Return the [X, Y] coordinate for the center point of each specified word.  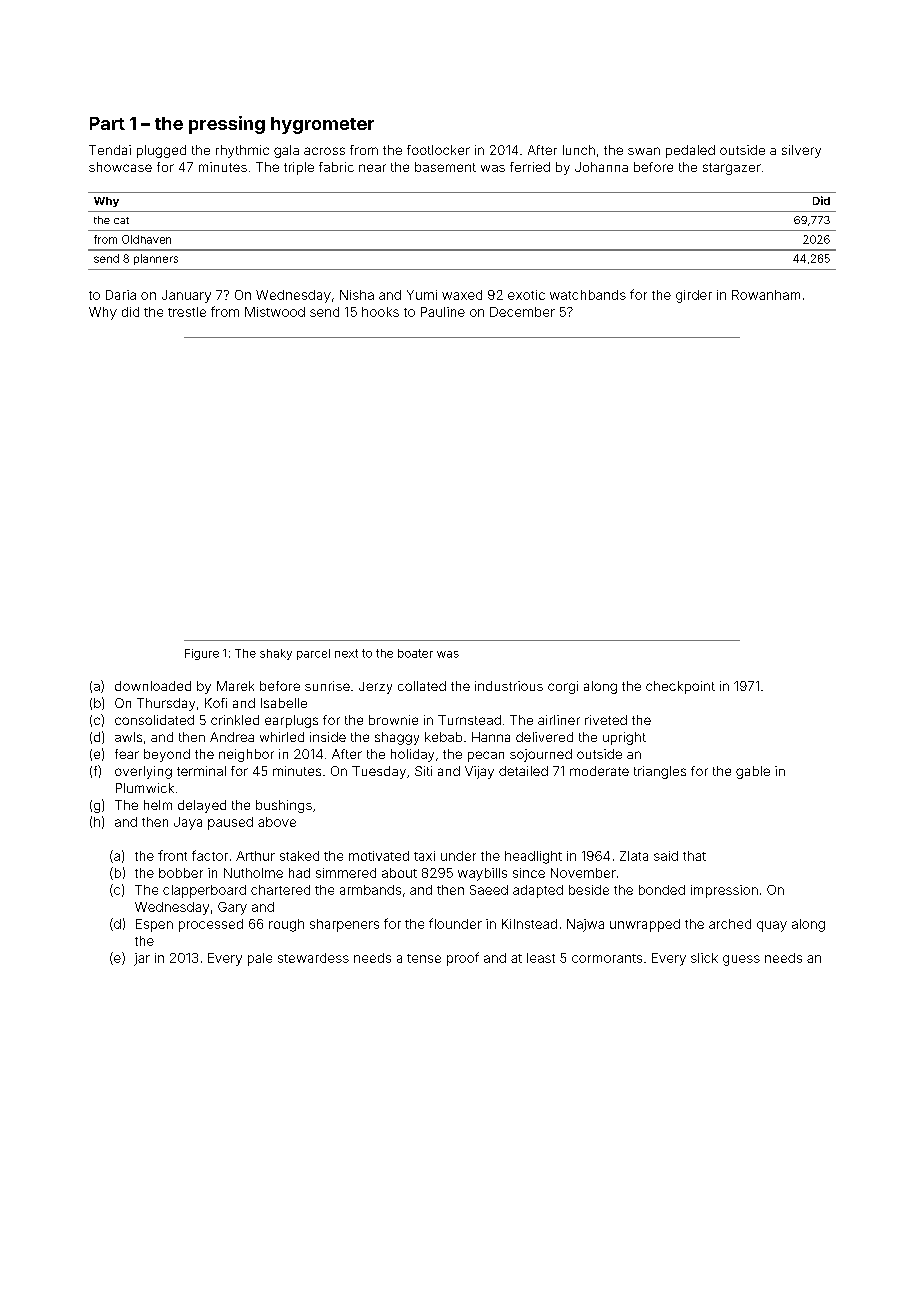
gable [753, 772]
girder [694, 296]
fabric [336, 167]
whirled [282, 737]
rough [286, 925]
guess [741, 960]
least [541, 958]
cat [121, 220]
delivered [544, 737]
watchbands [588, 295]
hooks [380, 312]
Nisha [357, 295]
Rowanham [766, 295]
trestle [187, 312]
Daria [121, 295]
